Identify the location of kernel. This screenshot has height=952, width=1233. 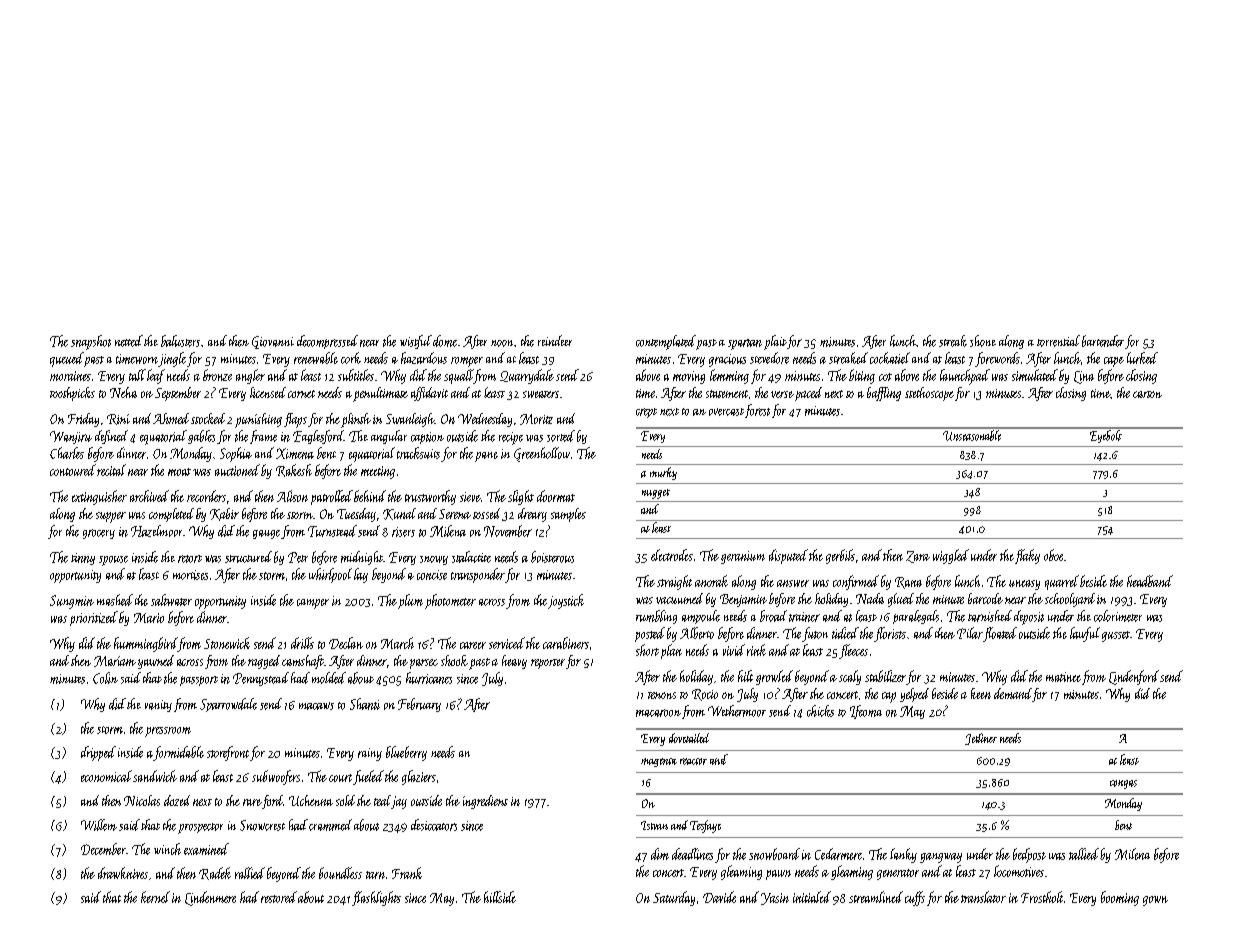
(155, 897).
